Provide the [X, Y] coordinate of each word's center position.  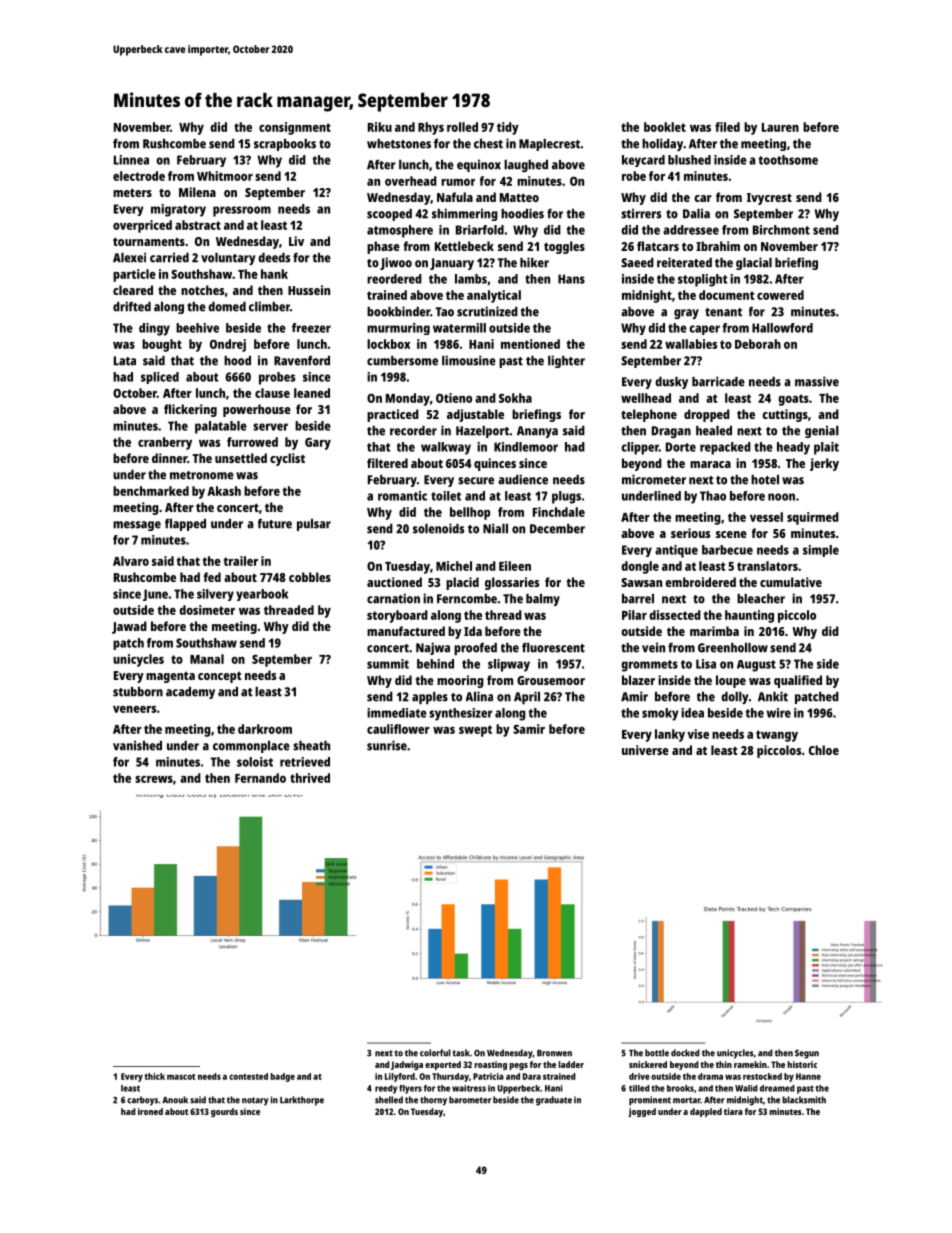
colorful [435, 1053]
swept [475, 731]
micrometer [654, 479]
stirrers [641, 213]
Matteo [519, 197]
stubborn [138, 692]
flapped [185, 525]
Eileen [515, 566]
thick [154, 1076]
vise [698, 734]
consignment [295, 128]
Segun [807, 1054]
